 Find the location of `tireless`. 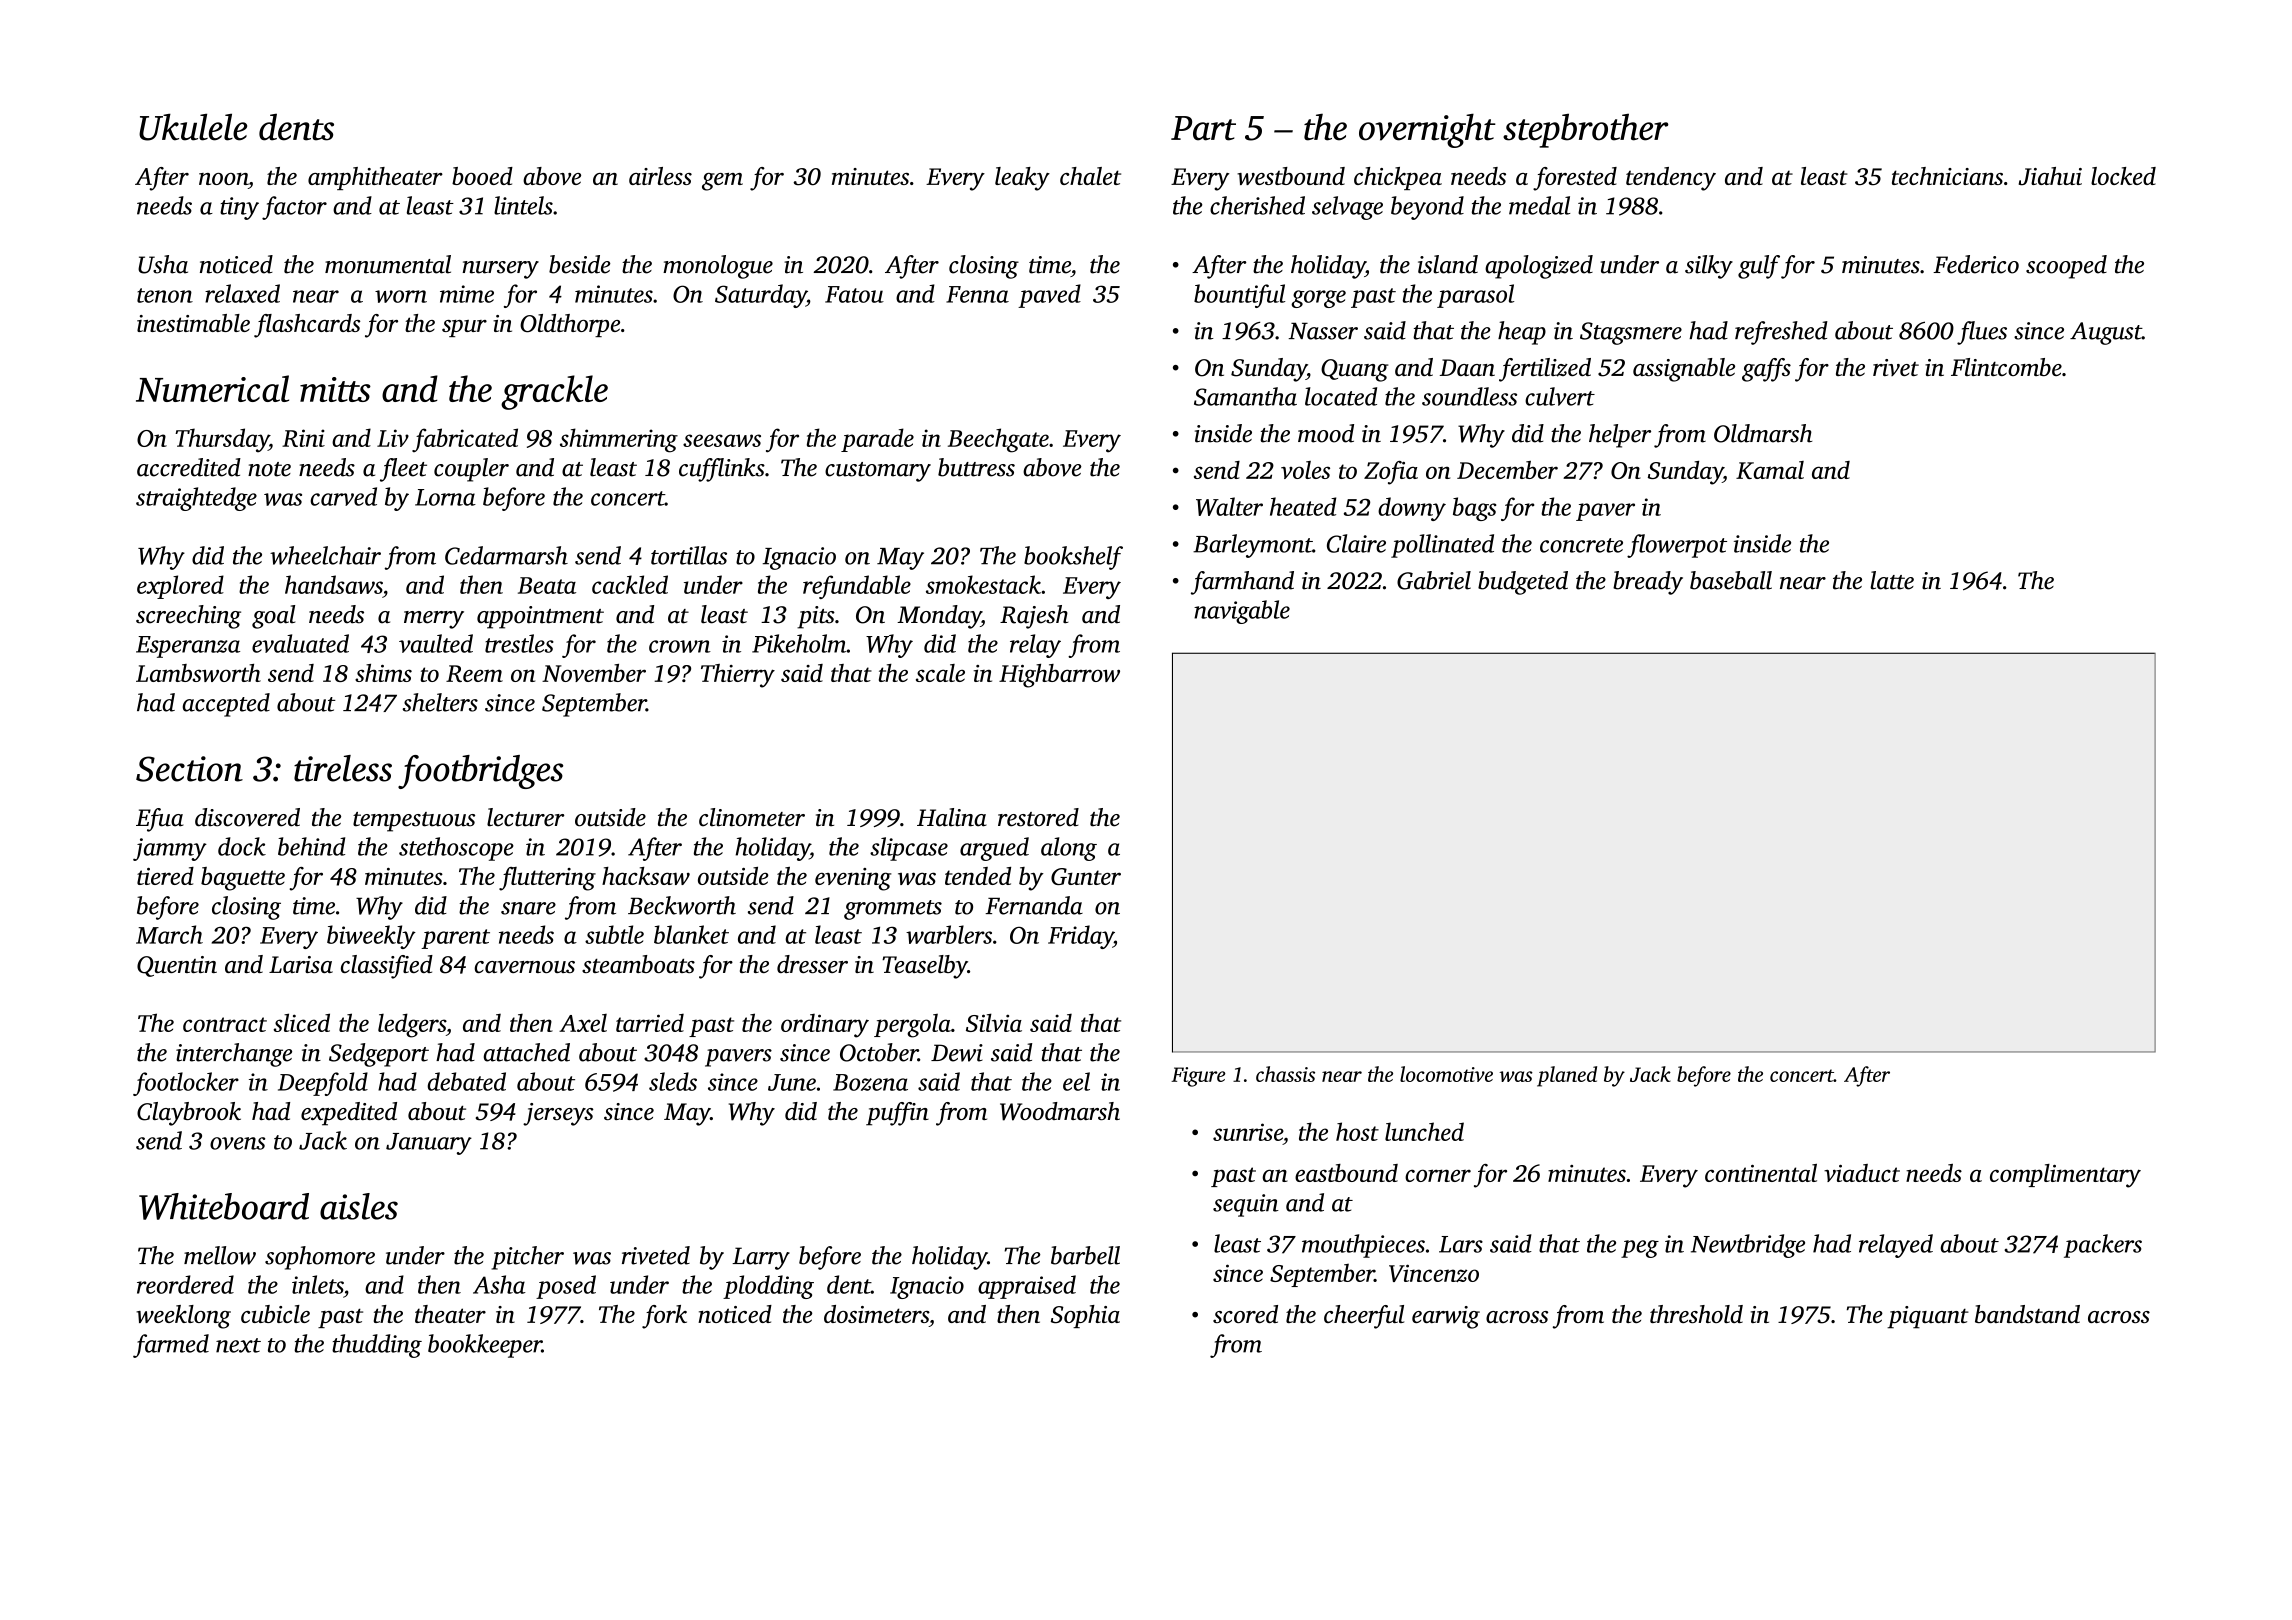

tireless is located at coordinates (343, 768).
